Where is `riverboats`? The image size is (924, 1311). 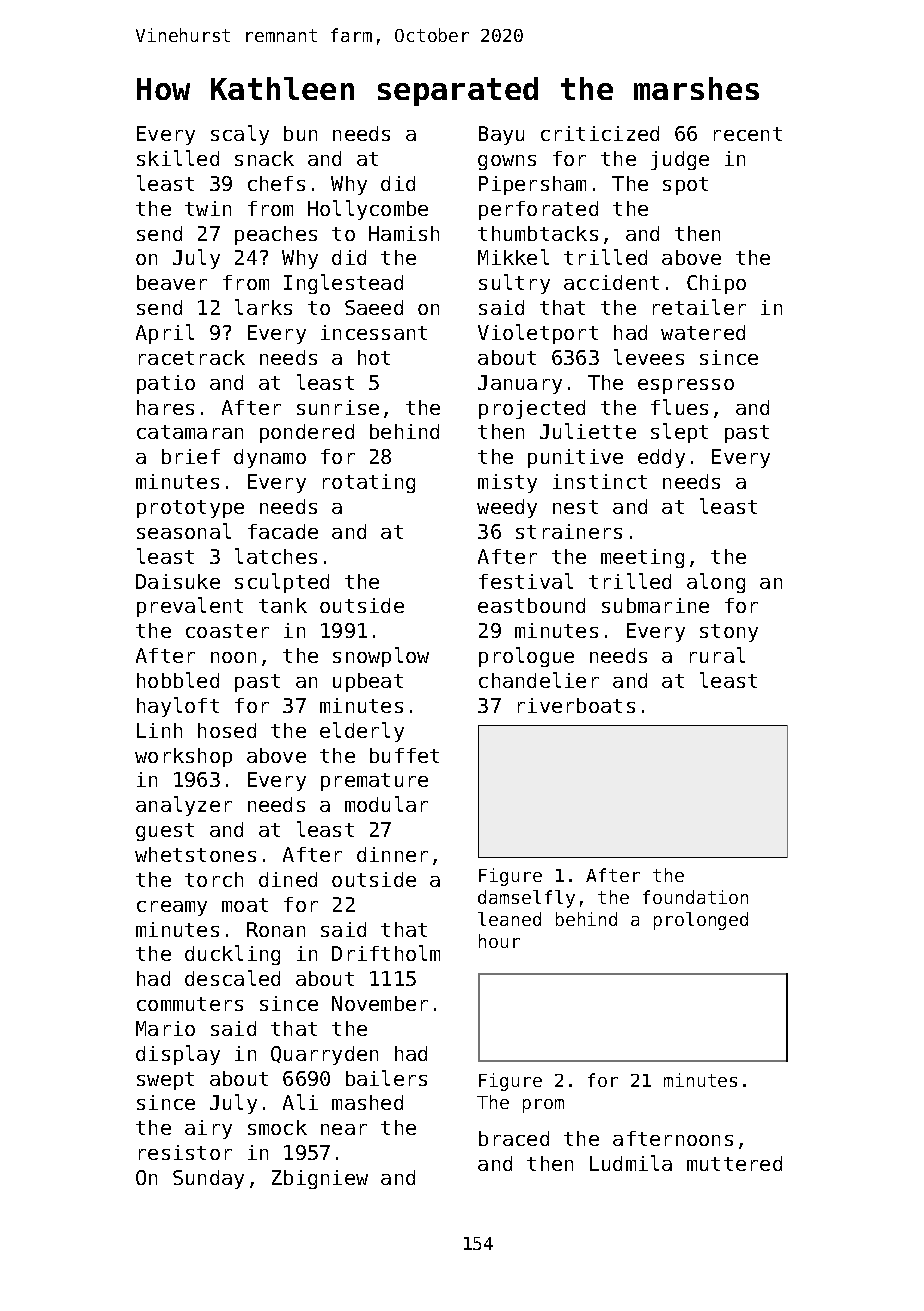 riverboats is located at coordinates (576, 705).
